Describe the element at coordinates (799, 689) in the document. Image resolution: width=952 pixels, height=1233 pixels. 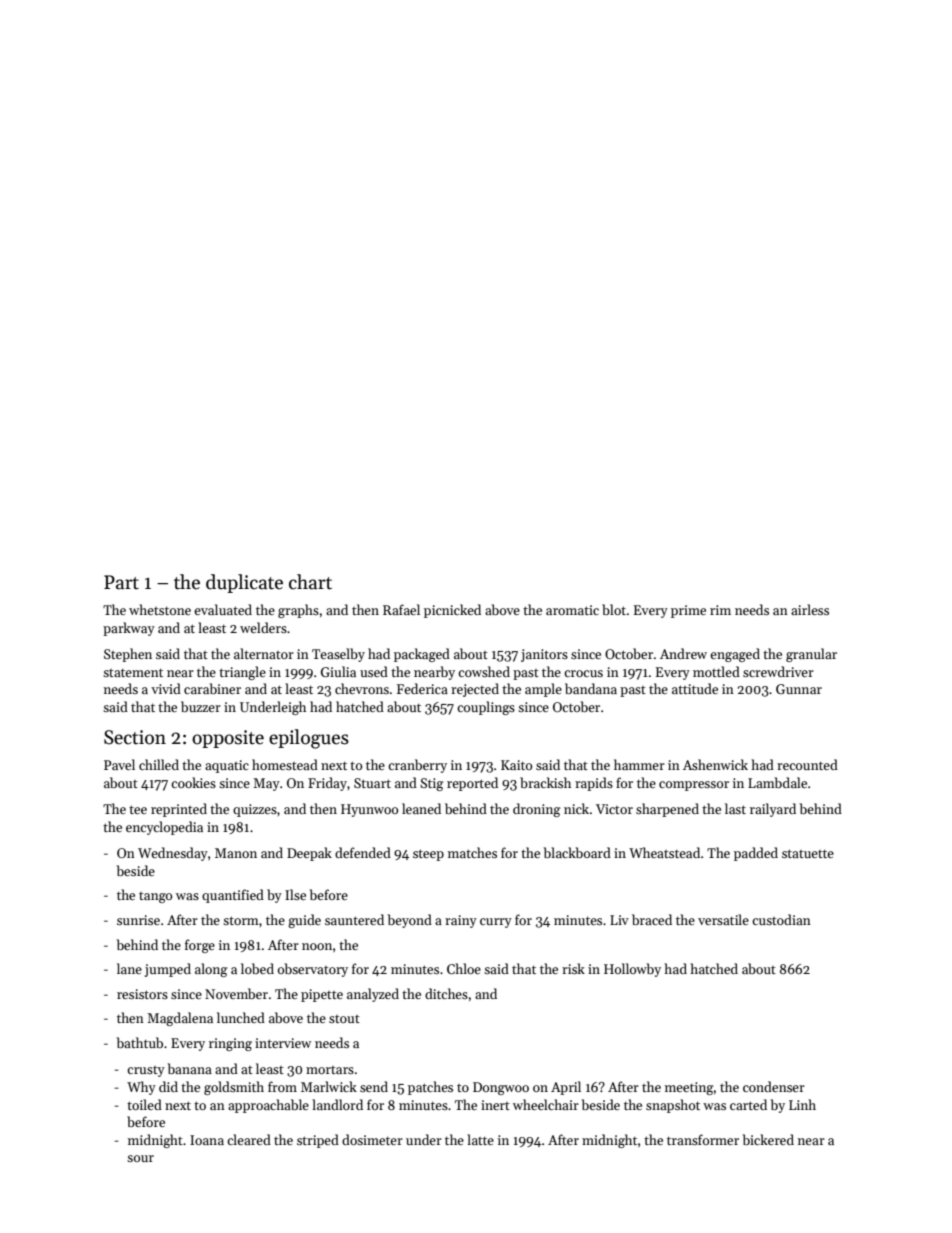
I see `Gunnar` at that location.
